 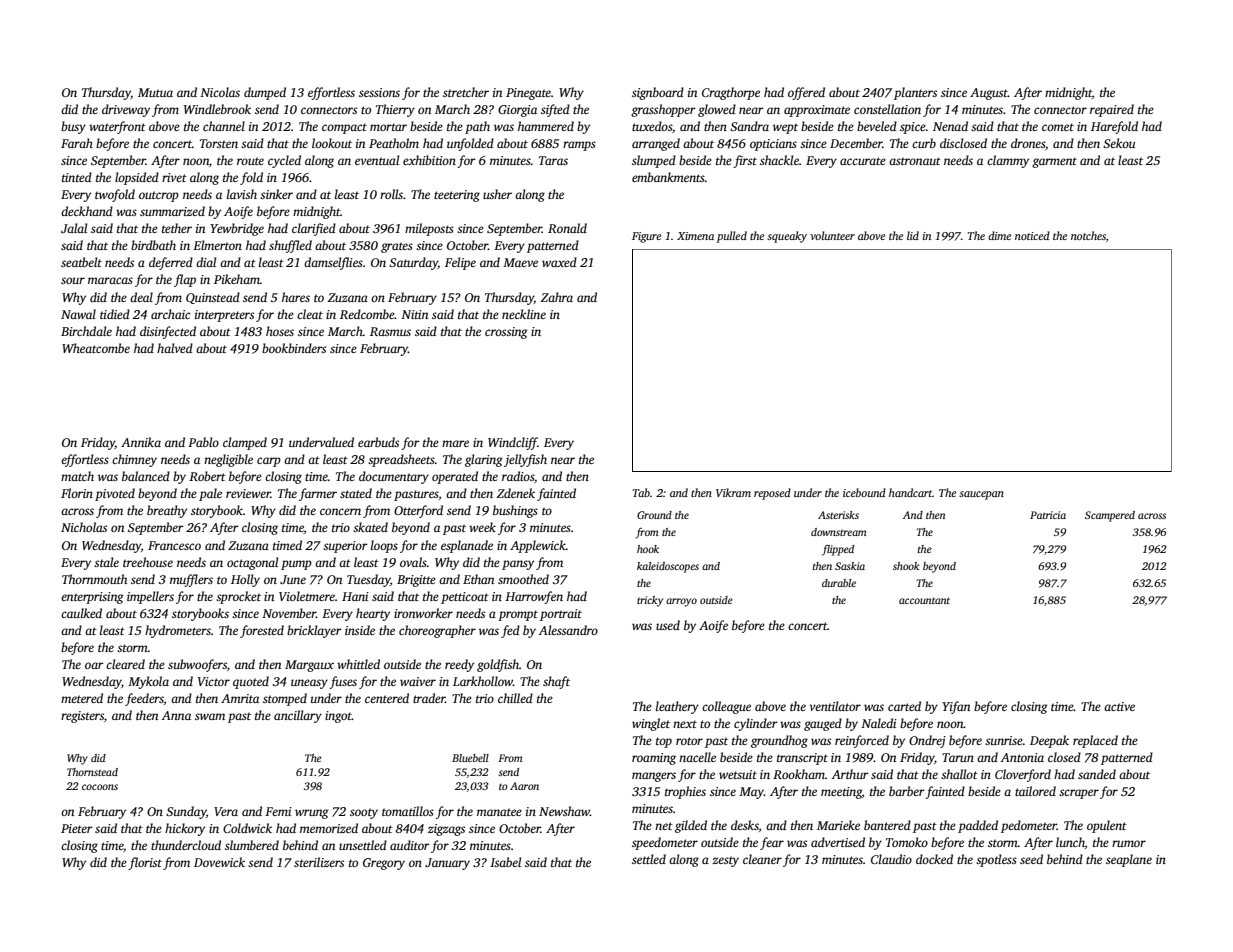 I want to click on Pieter, so click(x=77, y=828).
